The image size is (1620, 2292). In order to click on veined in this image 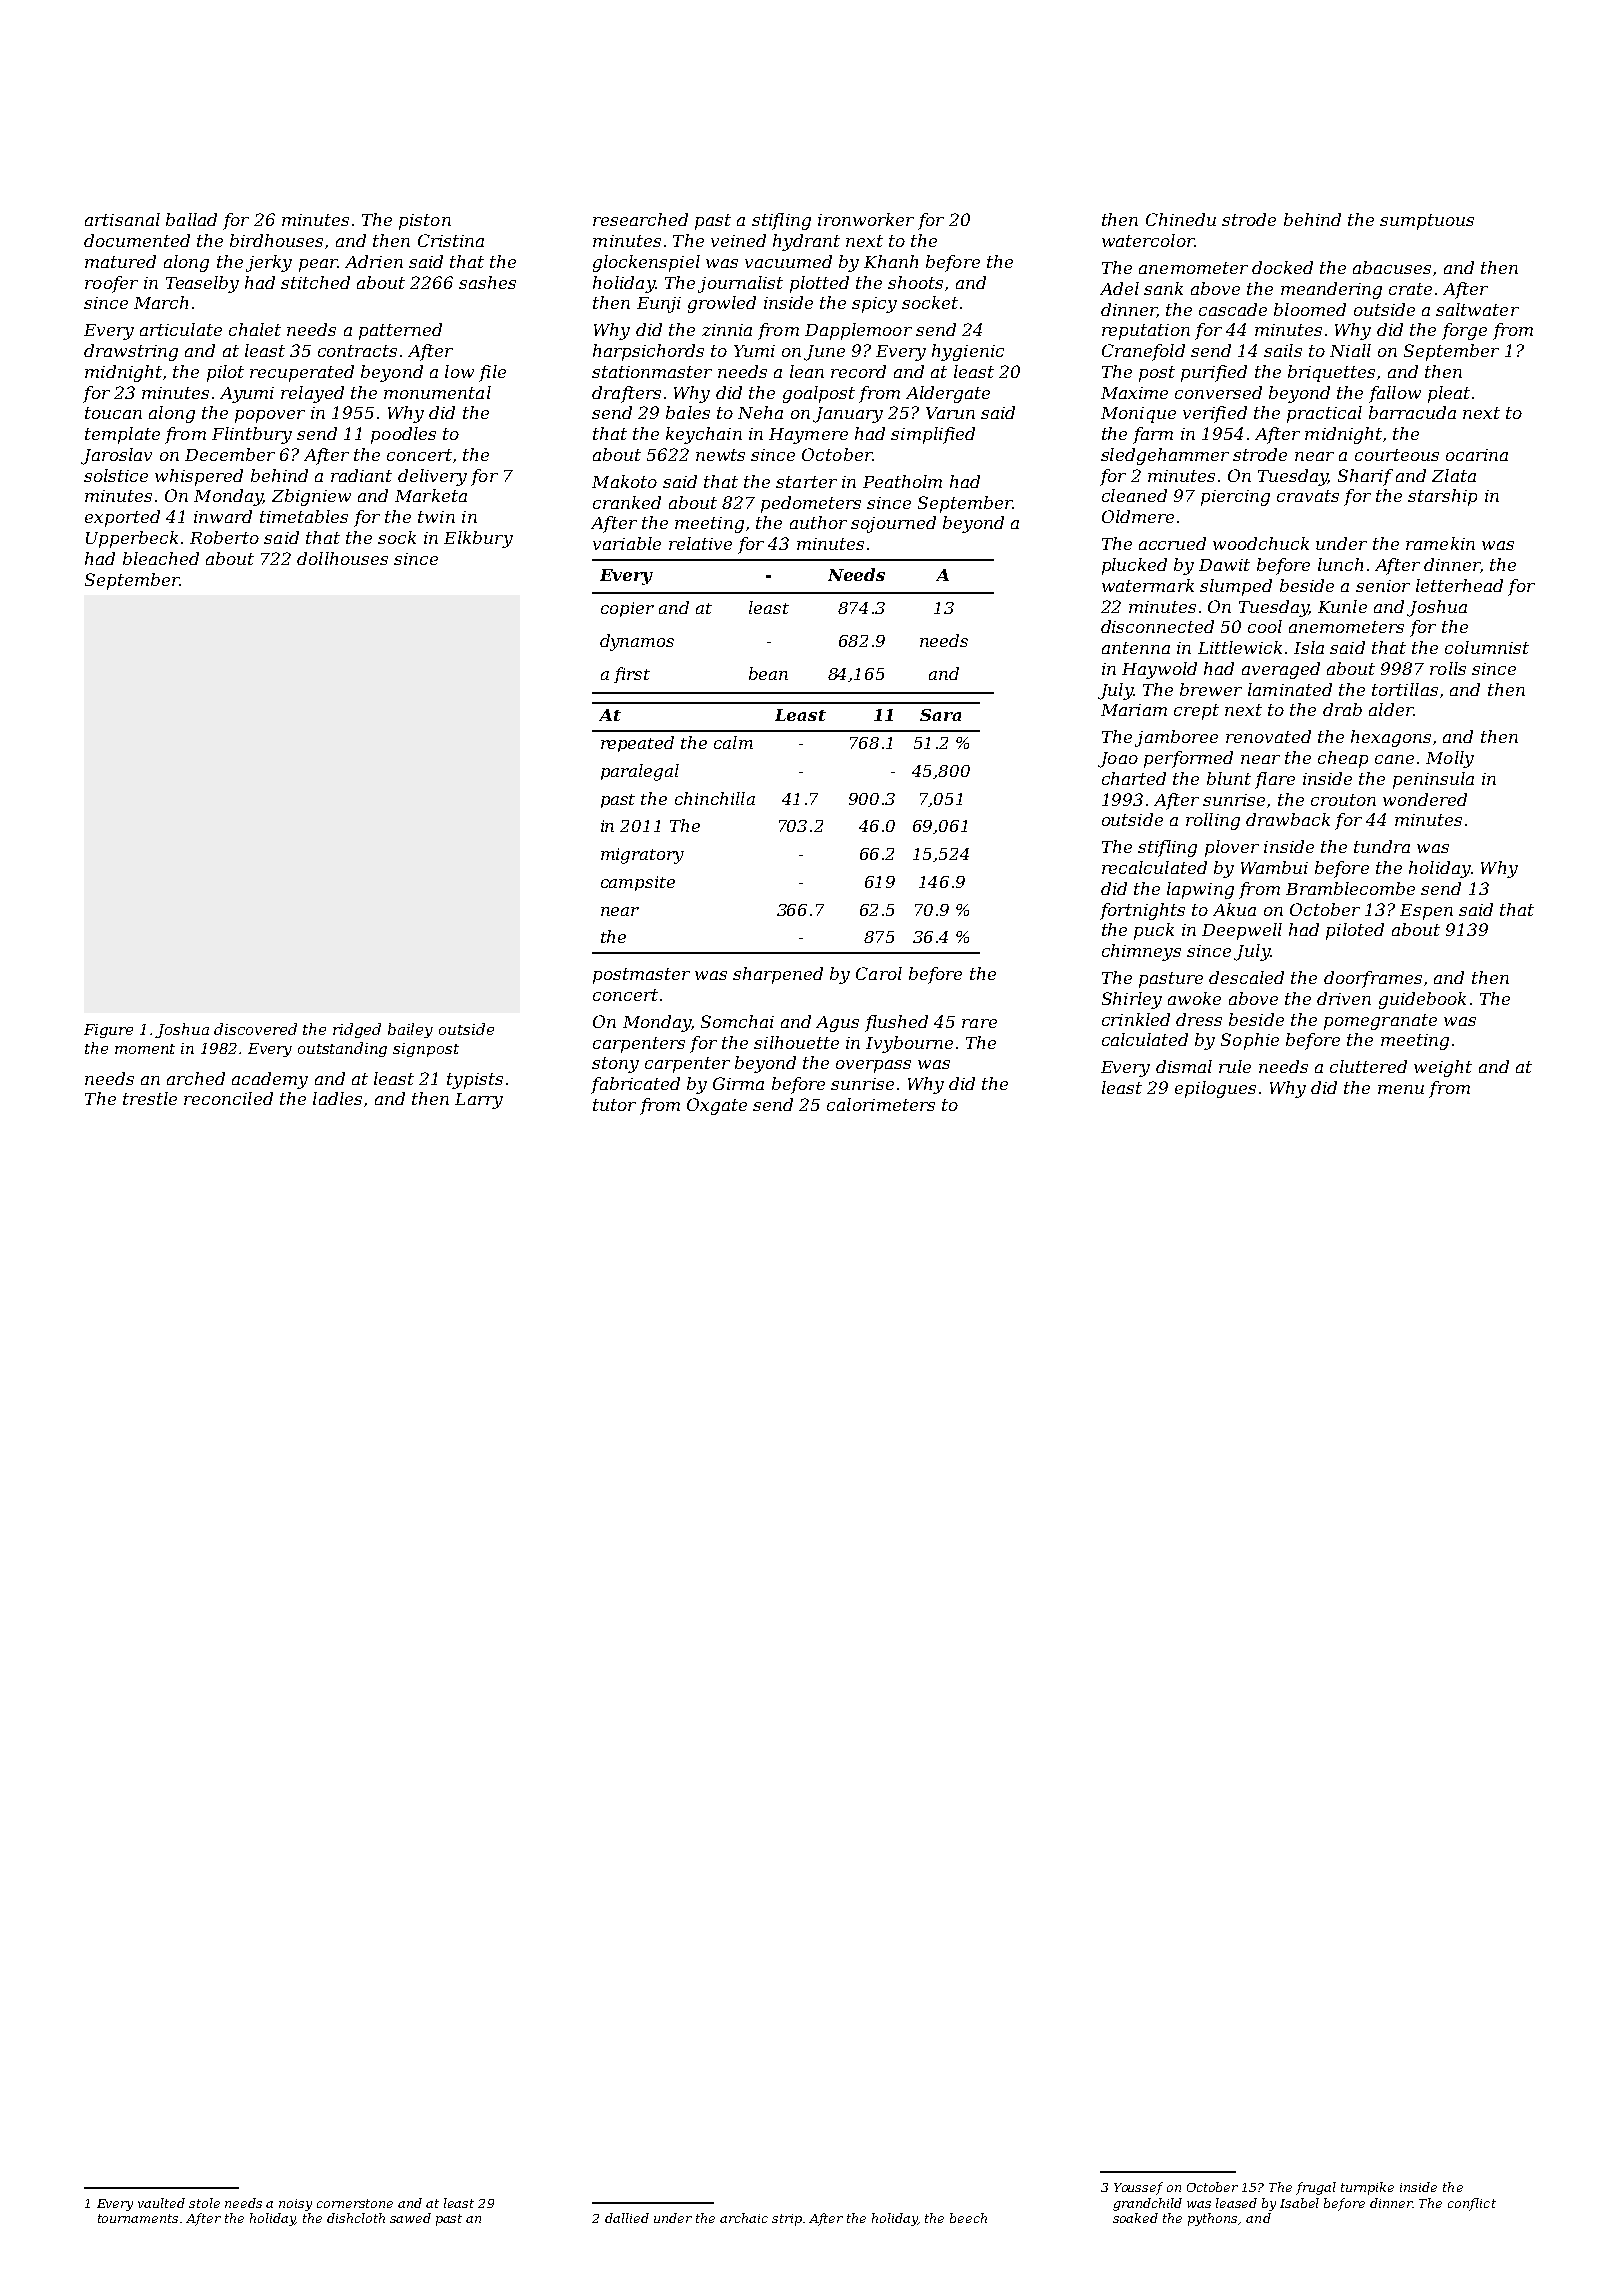, I will do `click(738, 240)`.
